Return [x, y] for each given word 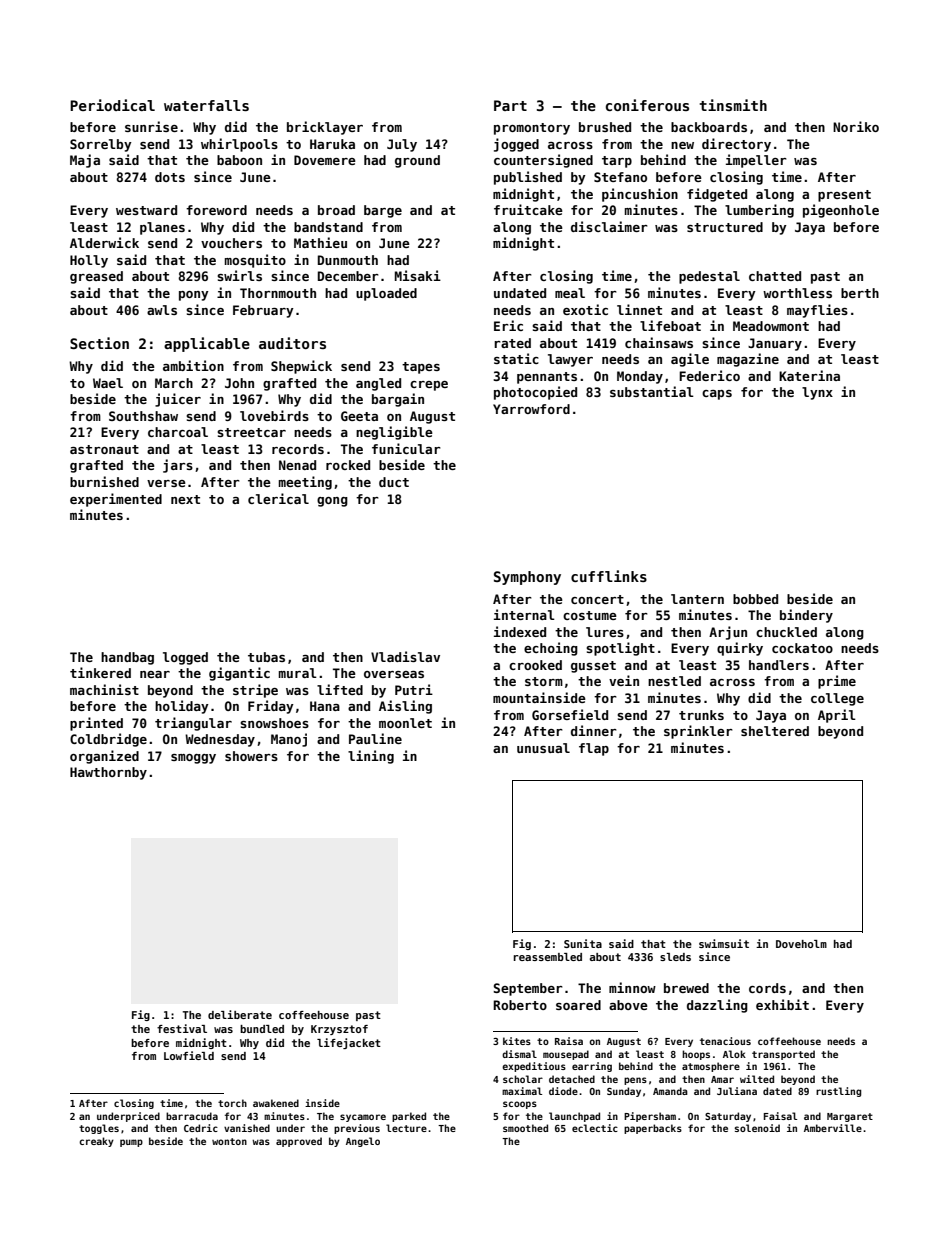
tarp [617, 162]
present [844, 196]
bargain [398, 400]
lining [371, 757]
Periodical [112, 105]
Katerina [809, 375]
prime [837, 682]
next [185, 499]
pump [131, 1143]
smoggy [193, 759]
